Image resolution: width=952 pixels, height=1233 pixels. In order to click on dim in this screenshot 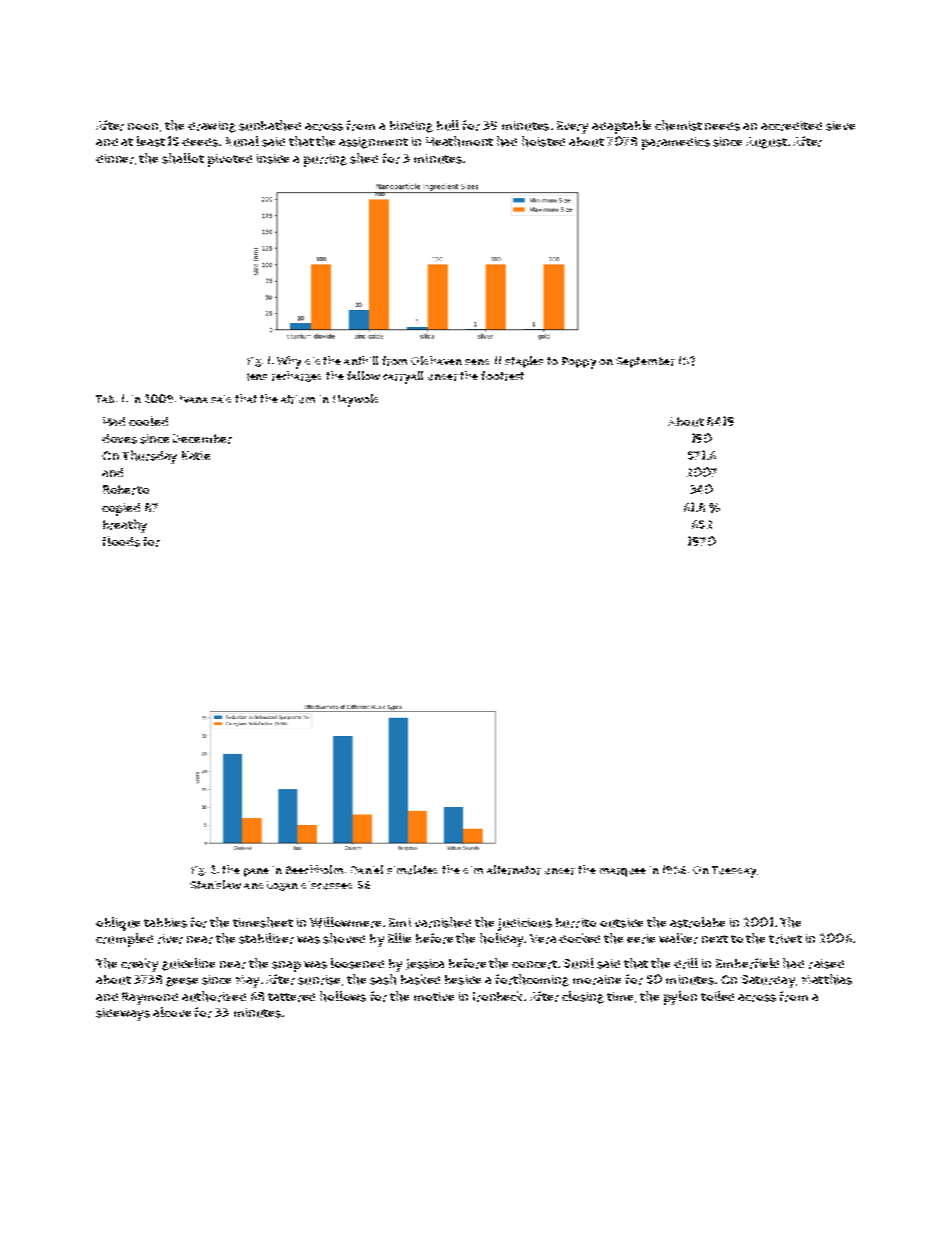, I will do `click(473, 870)`.
